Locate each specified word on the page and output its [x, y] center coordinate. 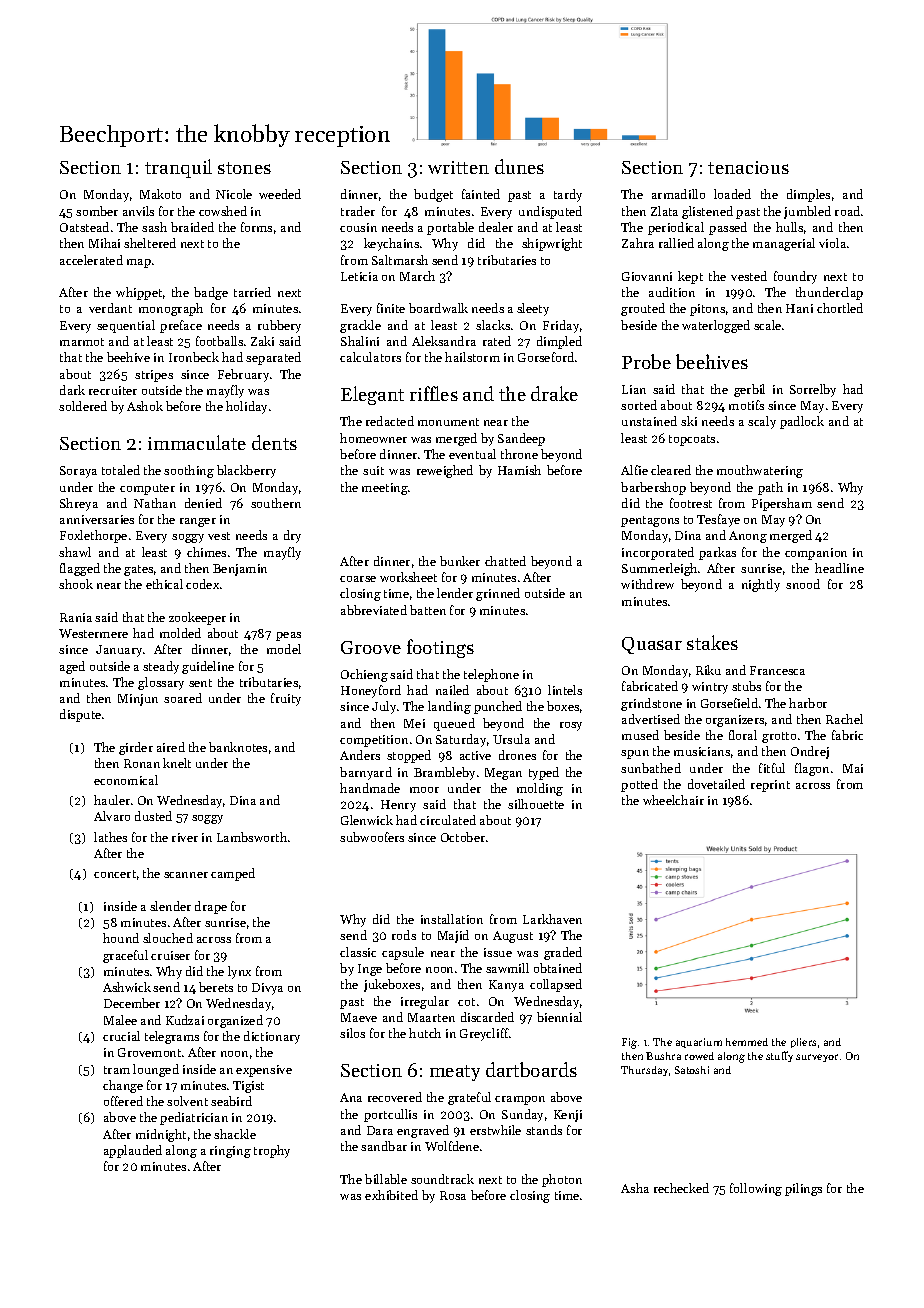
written [458, 167]
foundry [795, 277]
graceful [125, 956]
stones [244, 168]
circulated [448, 820]
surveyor [817, 1058]
